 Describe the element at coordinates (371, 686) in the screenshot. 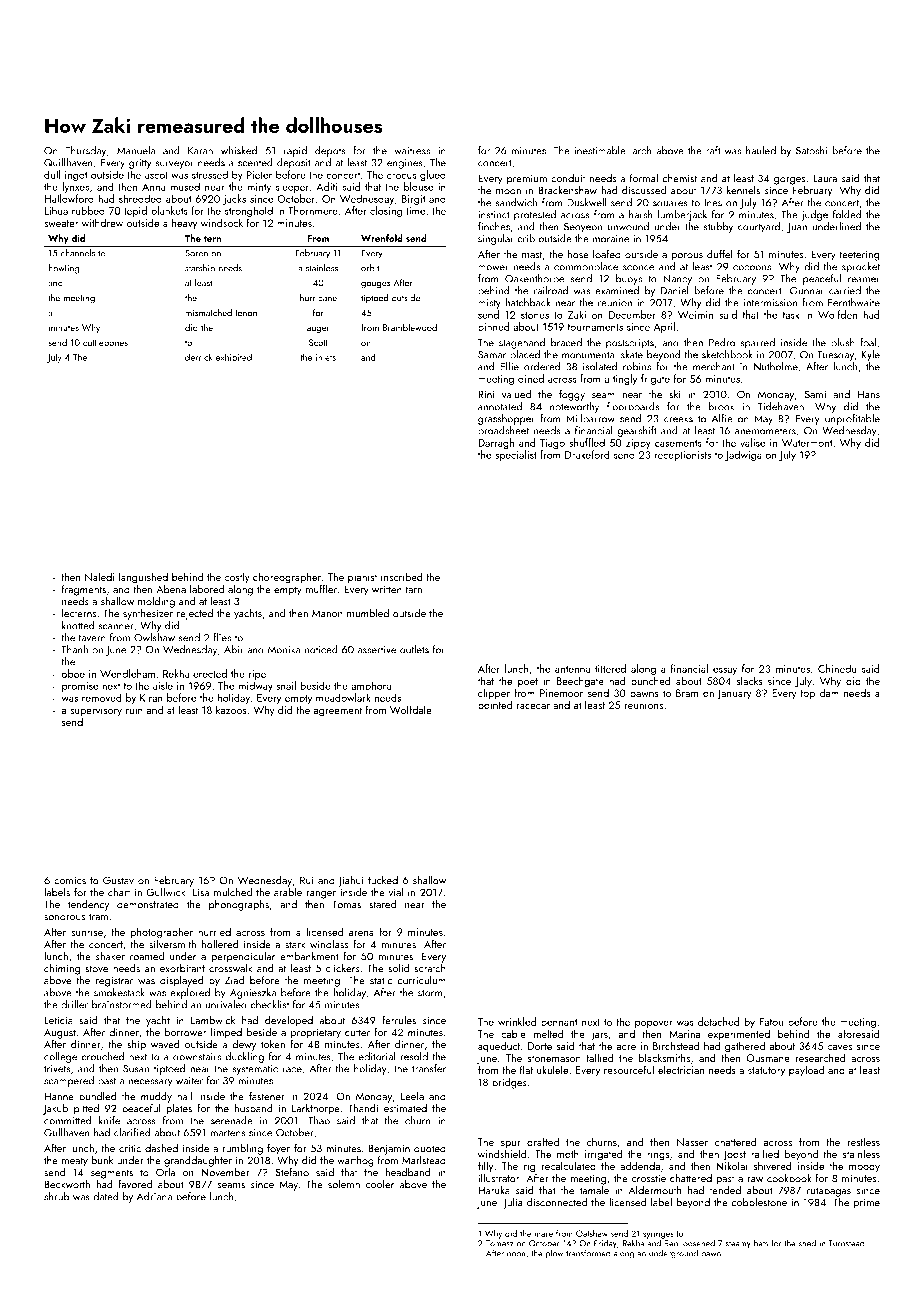

I see `amphora` at that location.
